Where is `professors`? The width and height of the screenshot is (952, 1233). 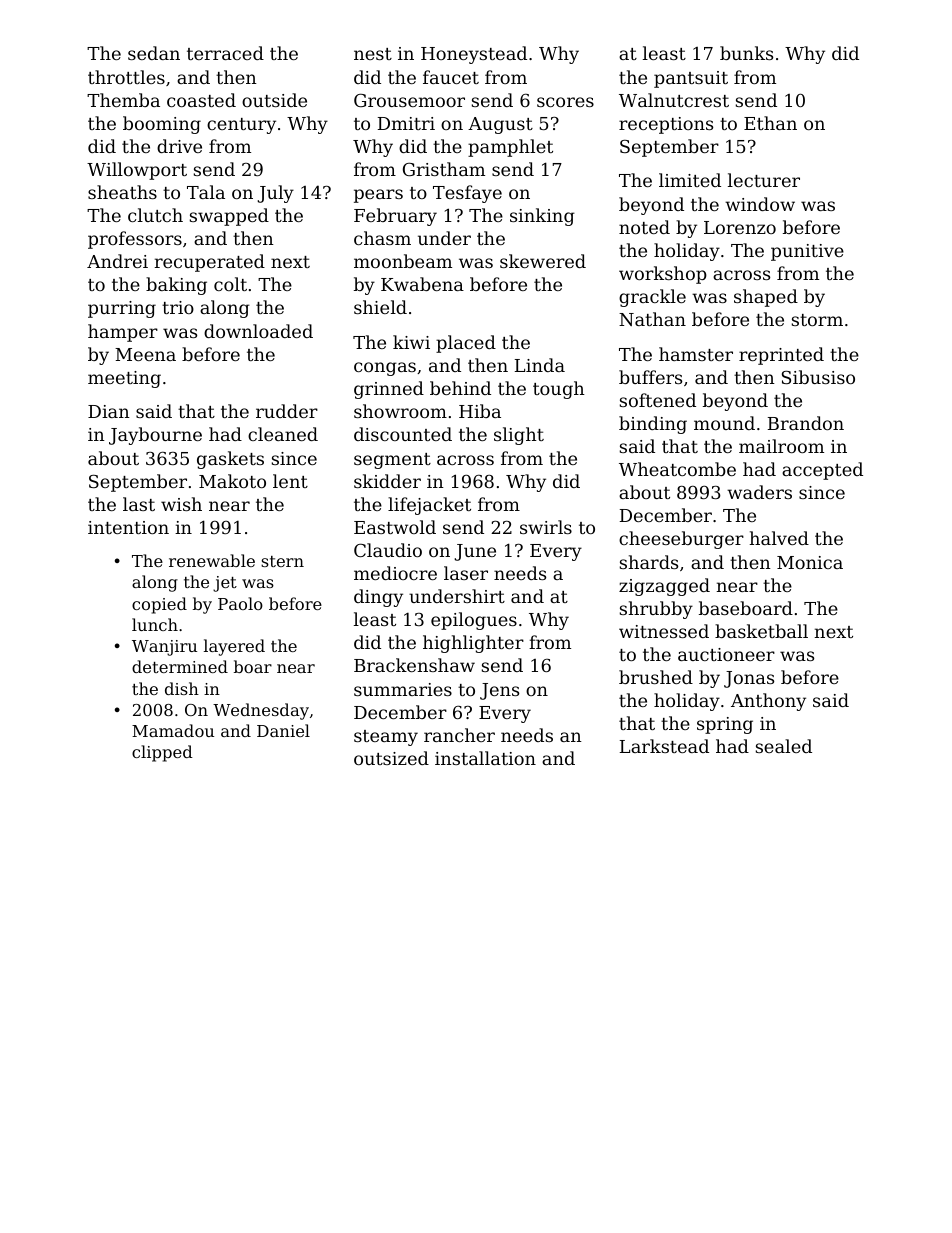
professors is located at coordinates (135, 240).
